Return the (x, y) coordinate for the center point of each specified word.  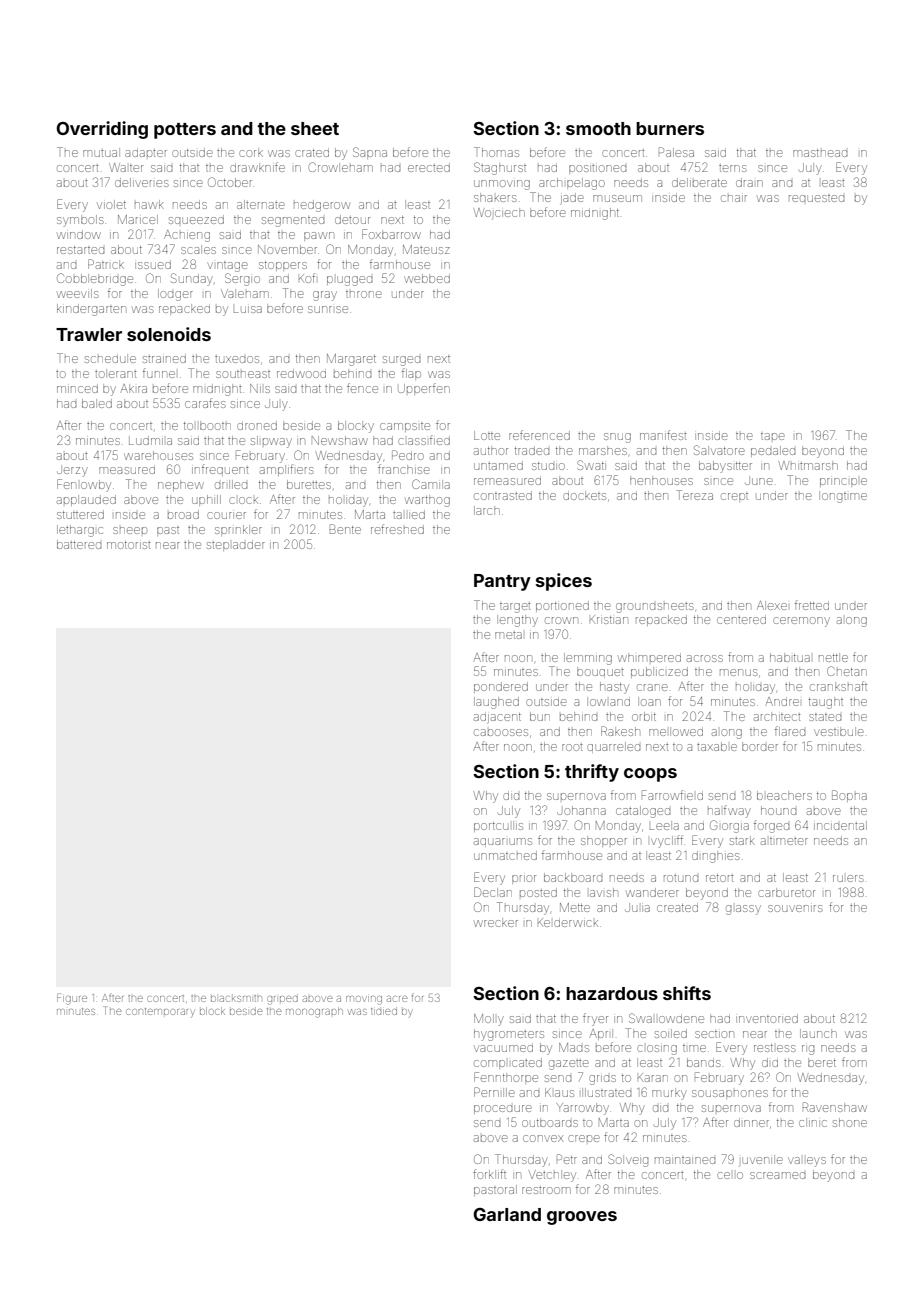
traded (532, 450)
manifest (663, 435)
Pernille (494, 1092)
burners (670, 128)
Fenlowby (84, 485)
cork (251, 152)
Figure (72, 999)
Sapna (370, 153)
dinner (751, 1122)
